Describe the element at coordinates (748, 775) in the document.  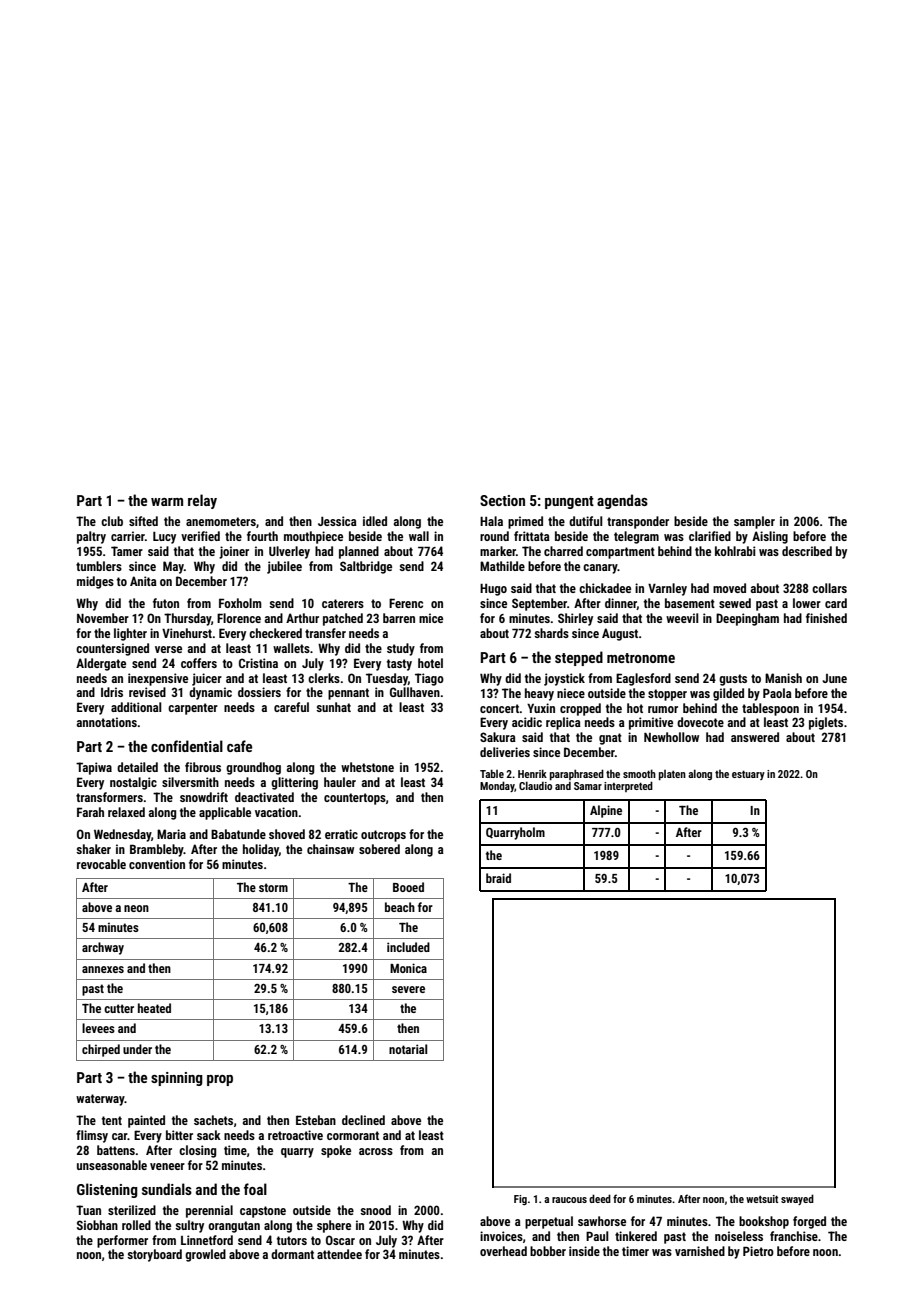
I see `estuary` at that location.
